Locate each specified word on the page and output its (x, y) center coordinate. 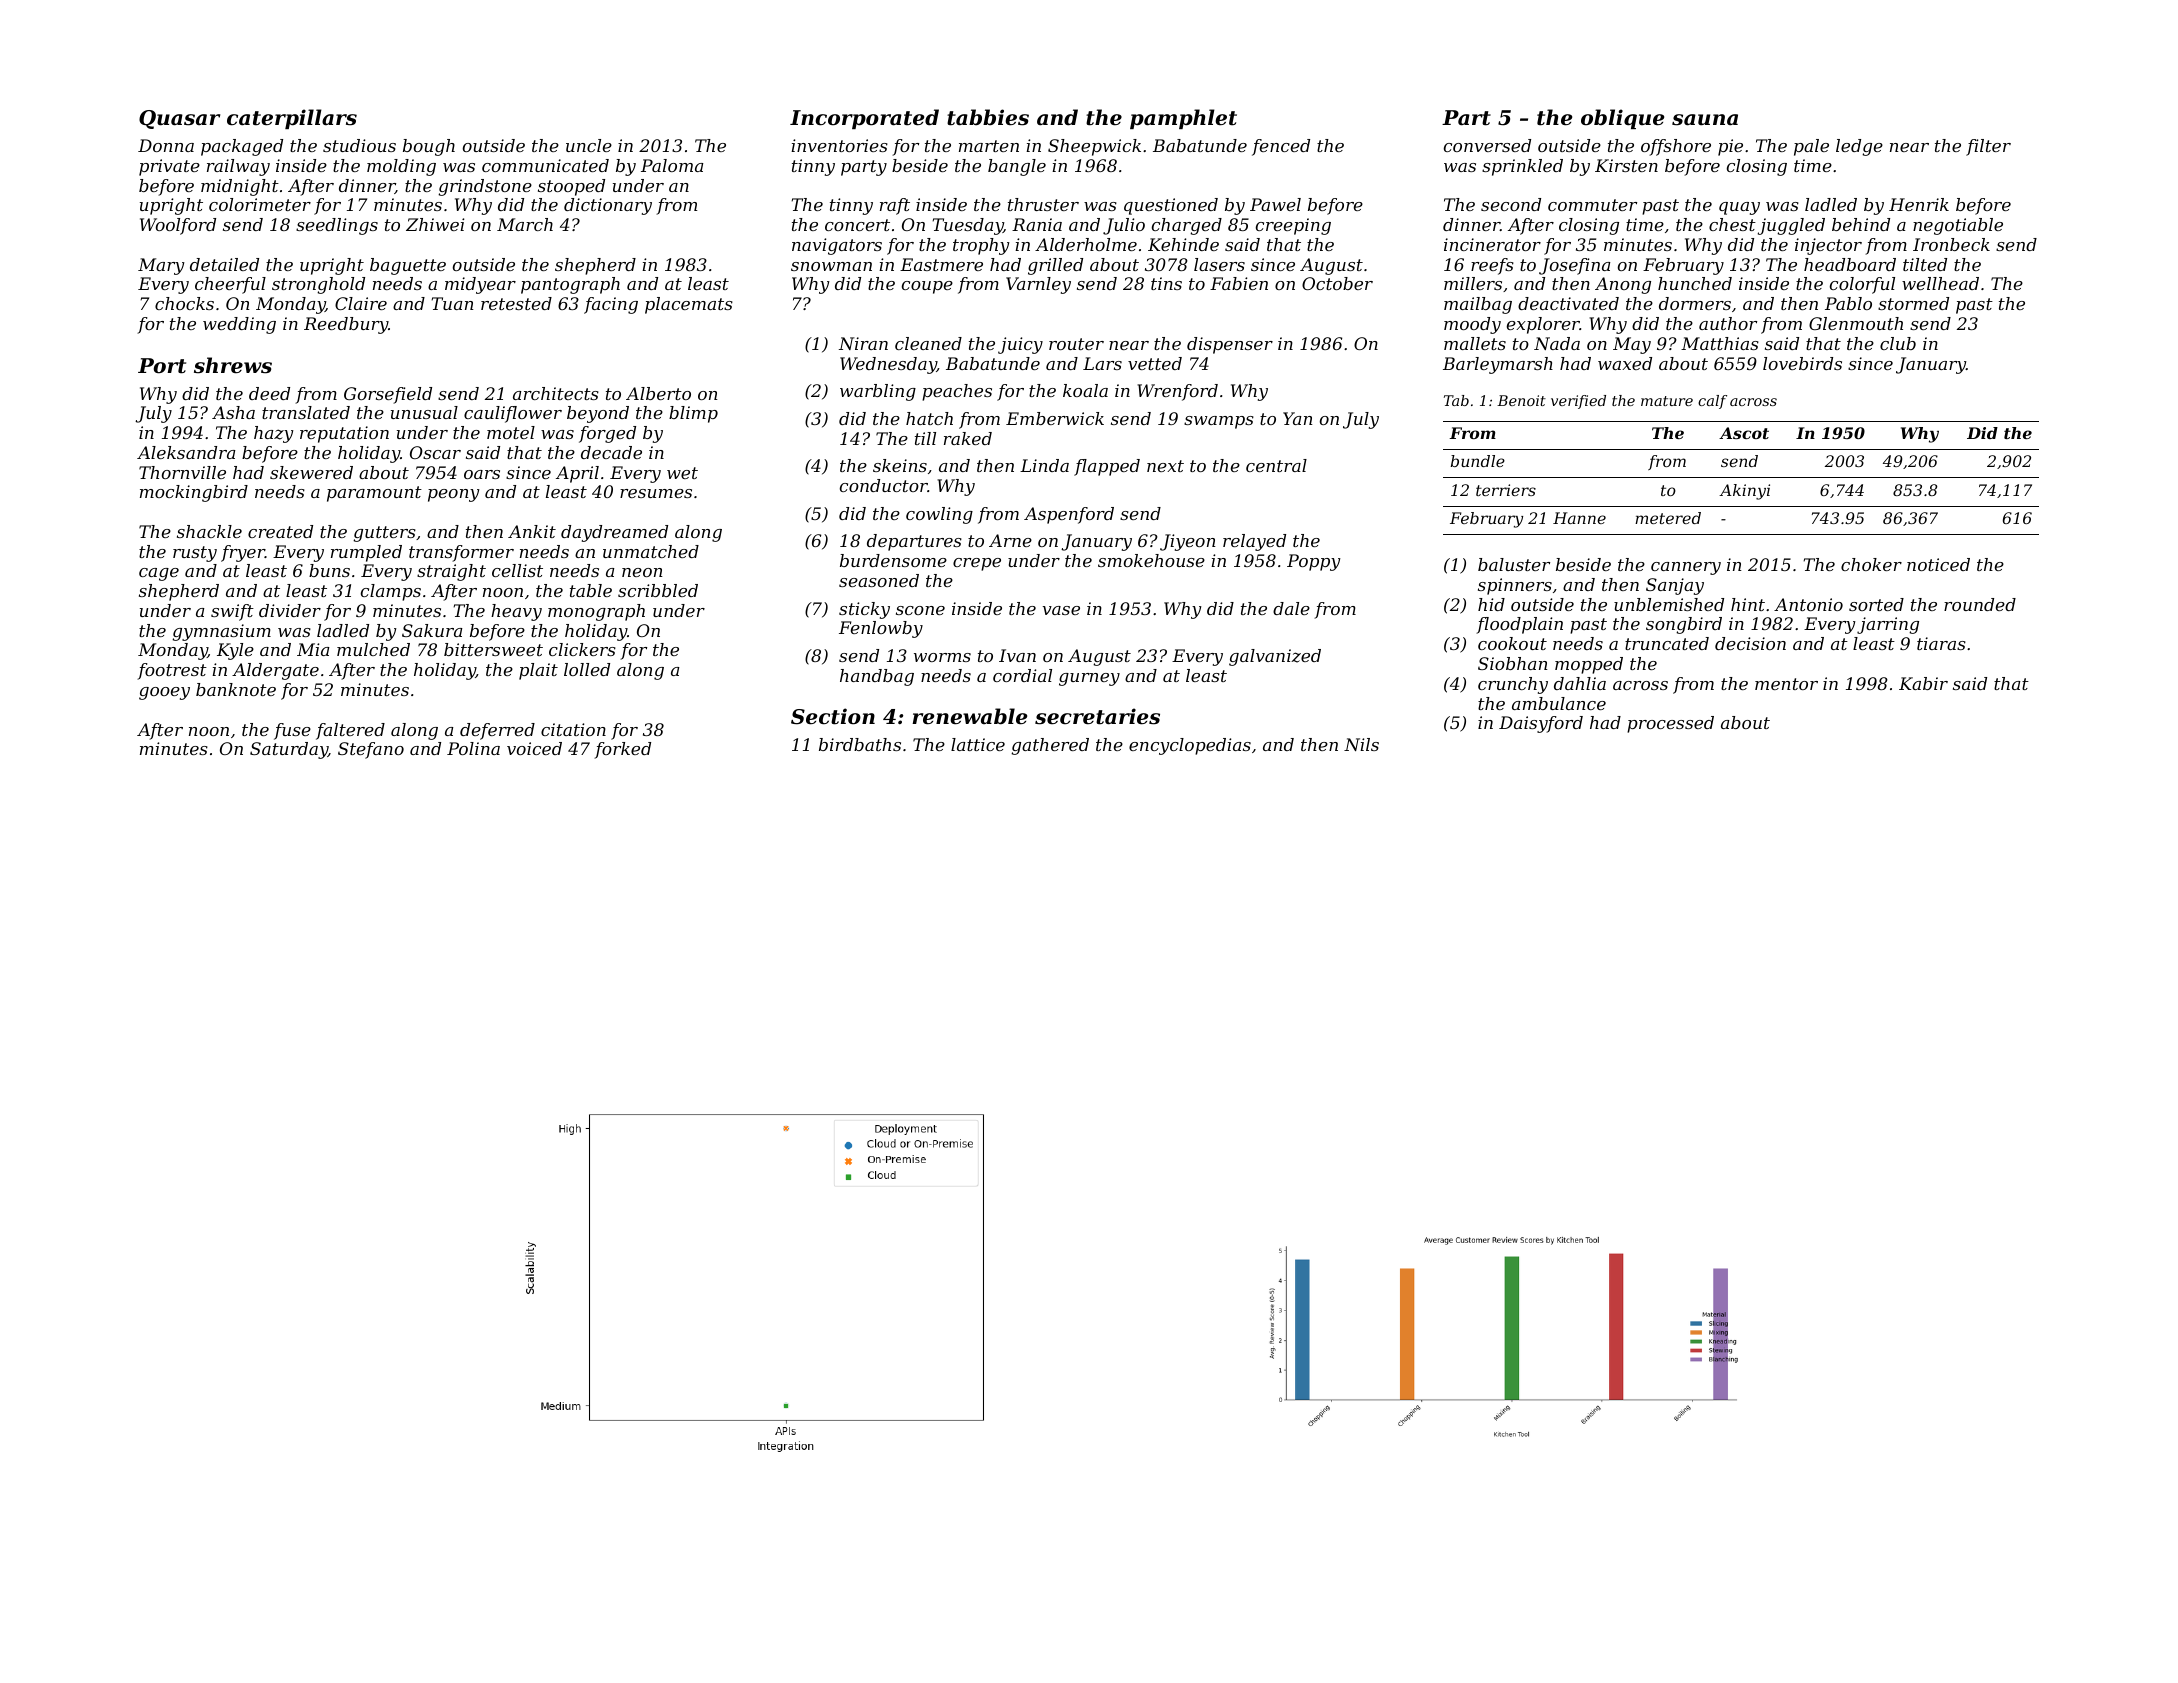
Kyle (235, 651)
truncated (1667, 643)
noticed (1938, 564)
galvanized (1275, 657)
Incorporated (864, 119)
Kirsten (1626, 165)
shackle (209, 531)
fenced (1281, 147)
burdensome (893, 560)
